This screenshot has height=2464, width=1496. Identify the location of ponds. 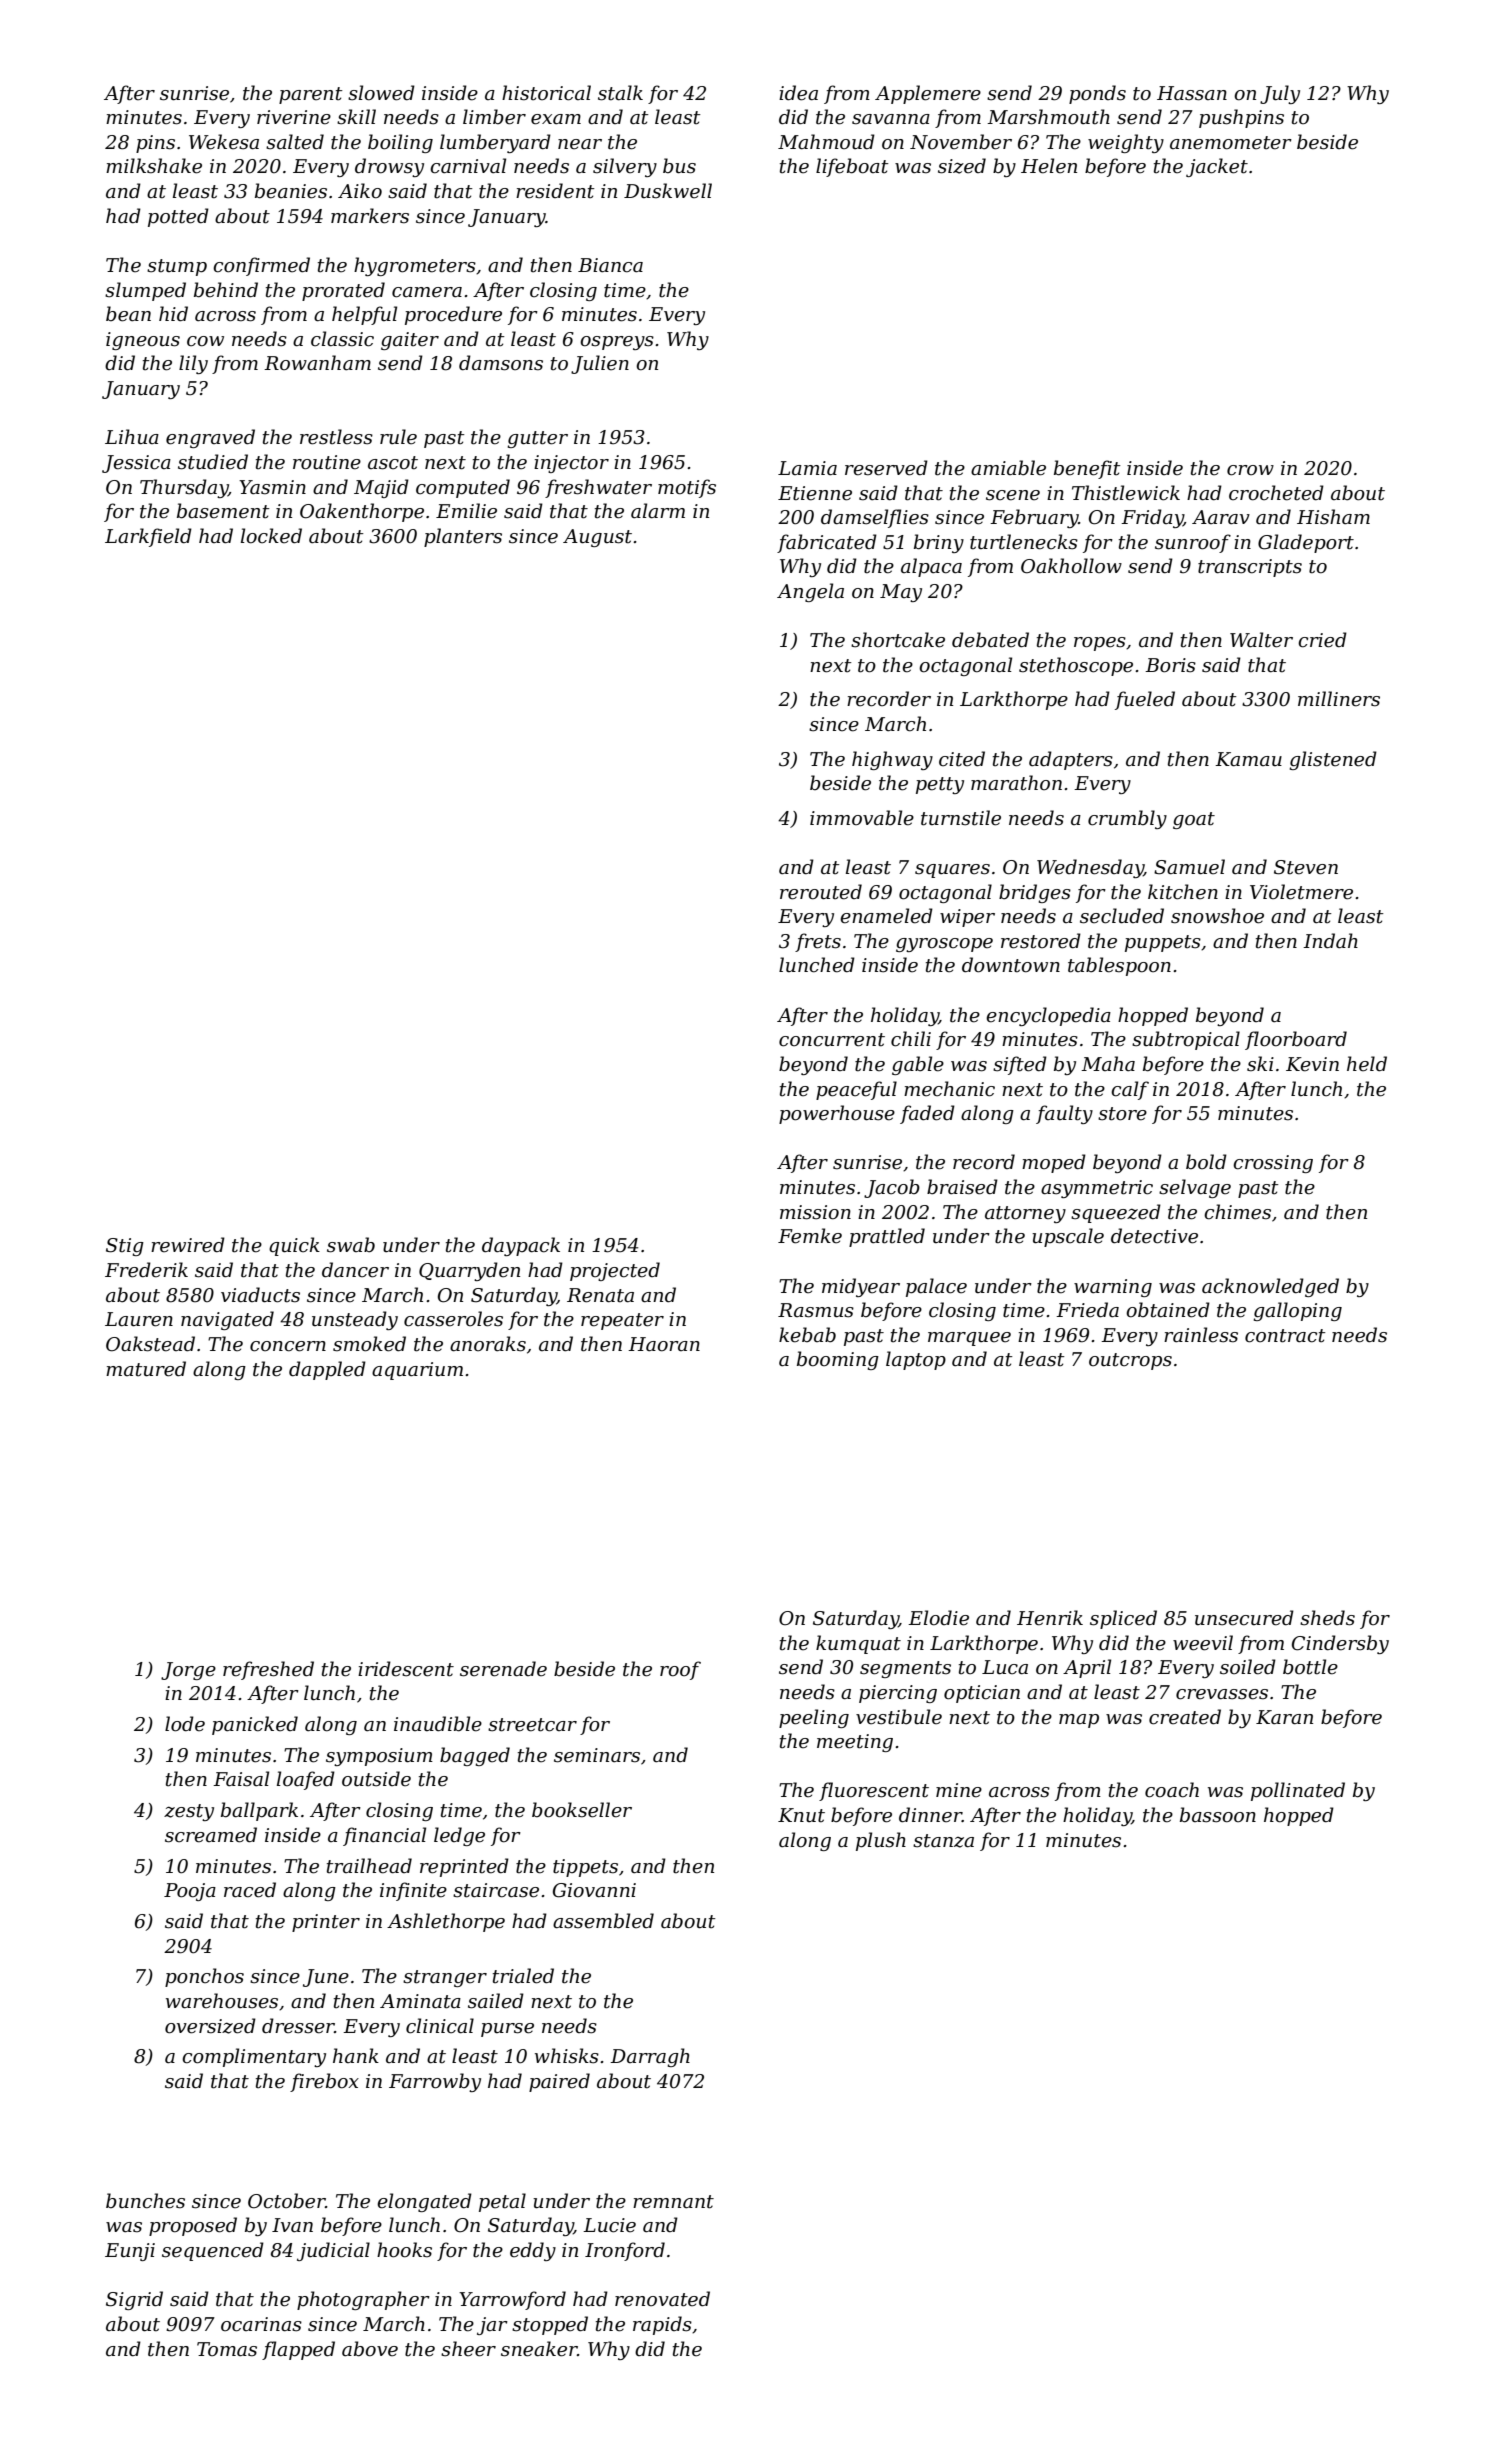
(1097, 94).
